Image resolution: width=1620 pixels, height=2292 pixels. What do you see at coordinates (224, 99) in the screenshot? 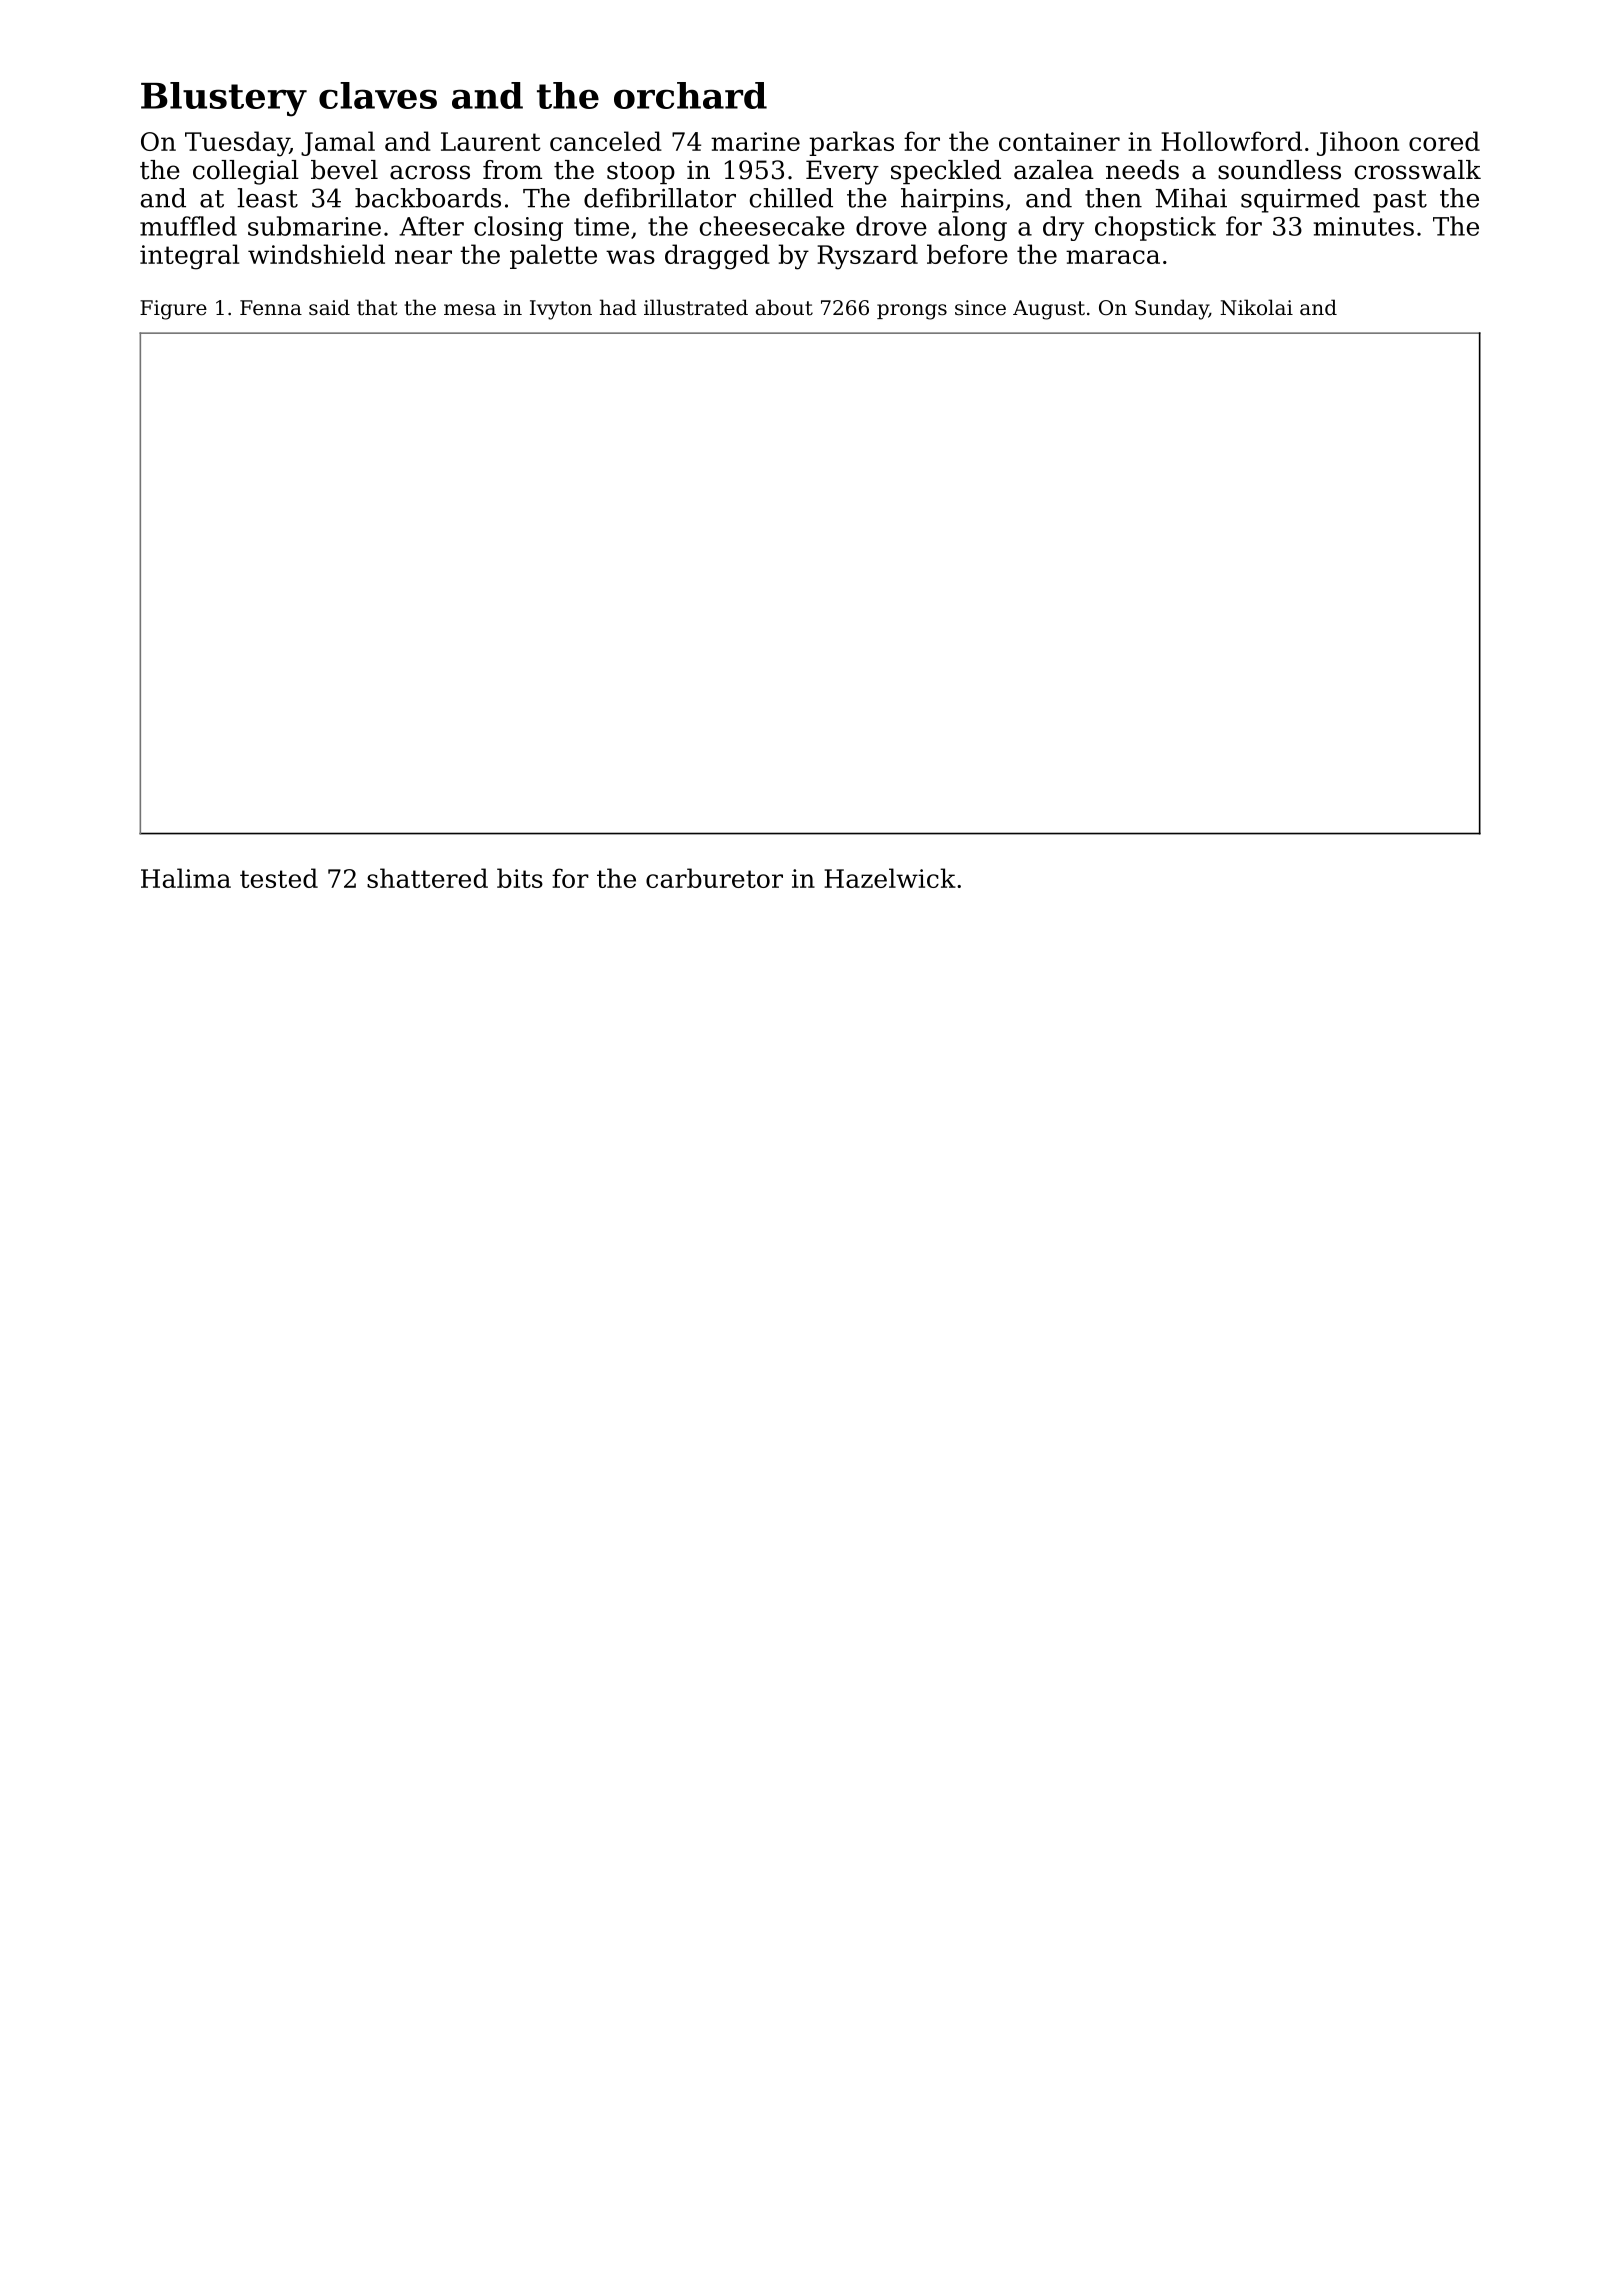
I see `Blustery` at bounding box center [224, 99].
